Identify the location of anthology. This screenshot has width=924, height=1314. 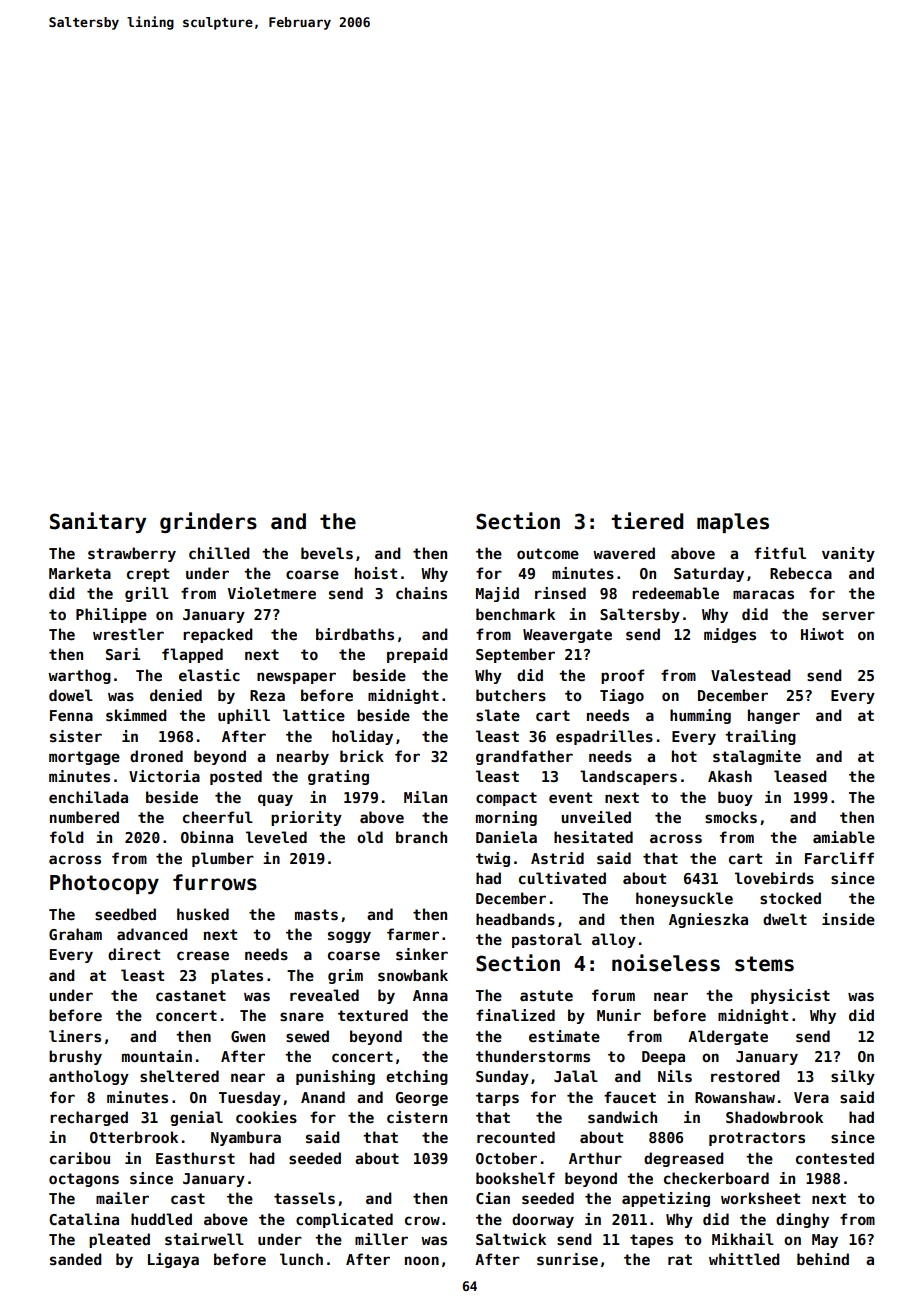
(89, 1077).
